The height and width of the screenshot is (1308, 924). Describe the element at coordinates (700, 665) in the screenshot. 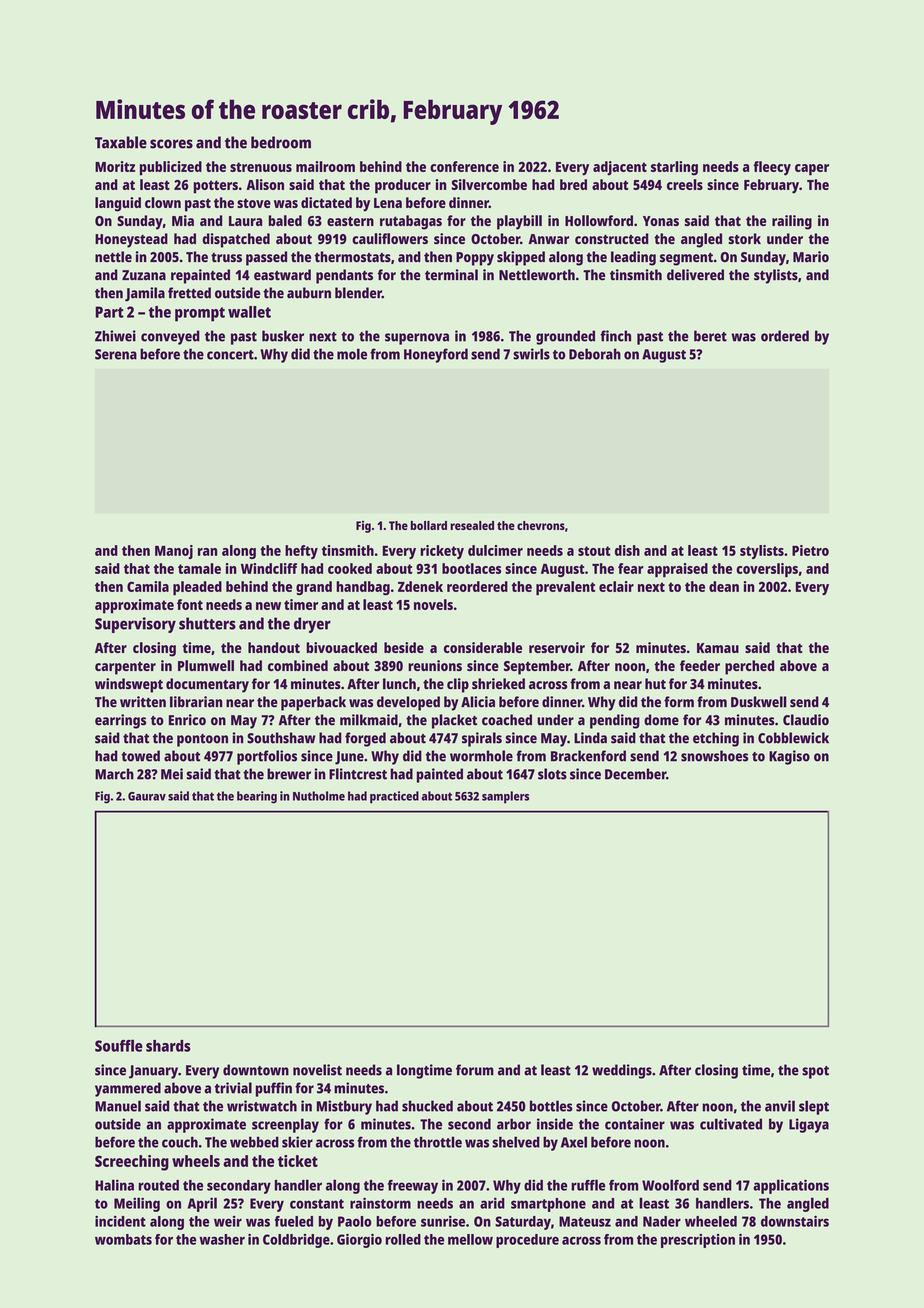

I see `feeder` at that location.
